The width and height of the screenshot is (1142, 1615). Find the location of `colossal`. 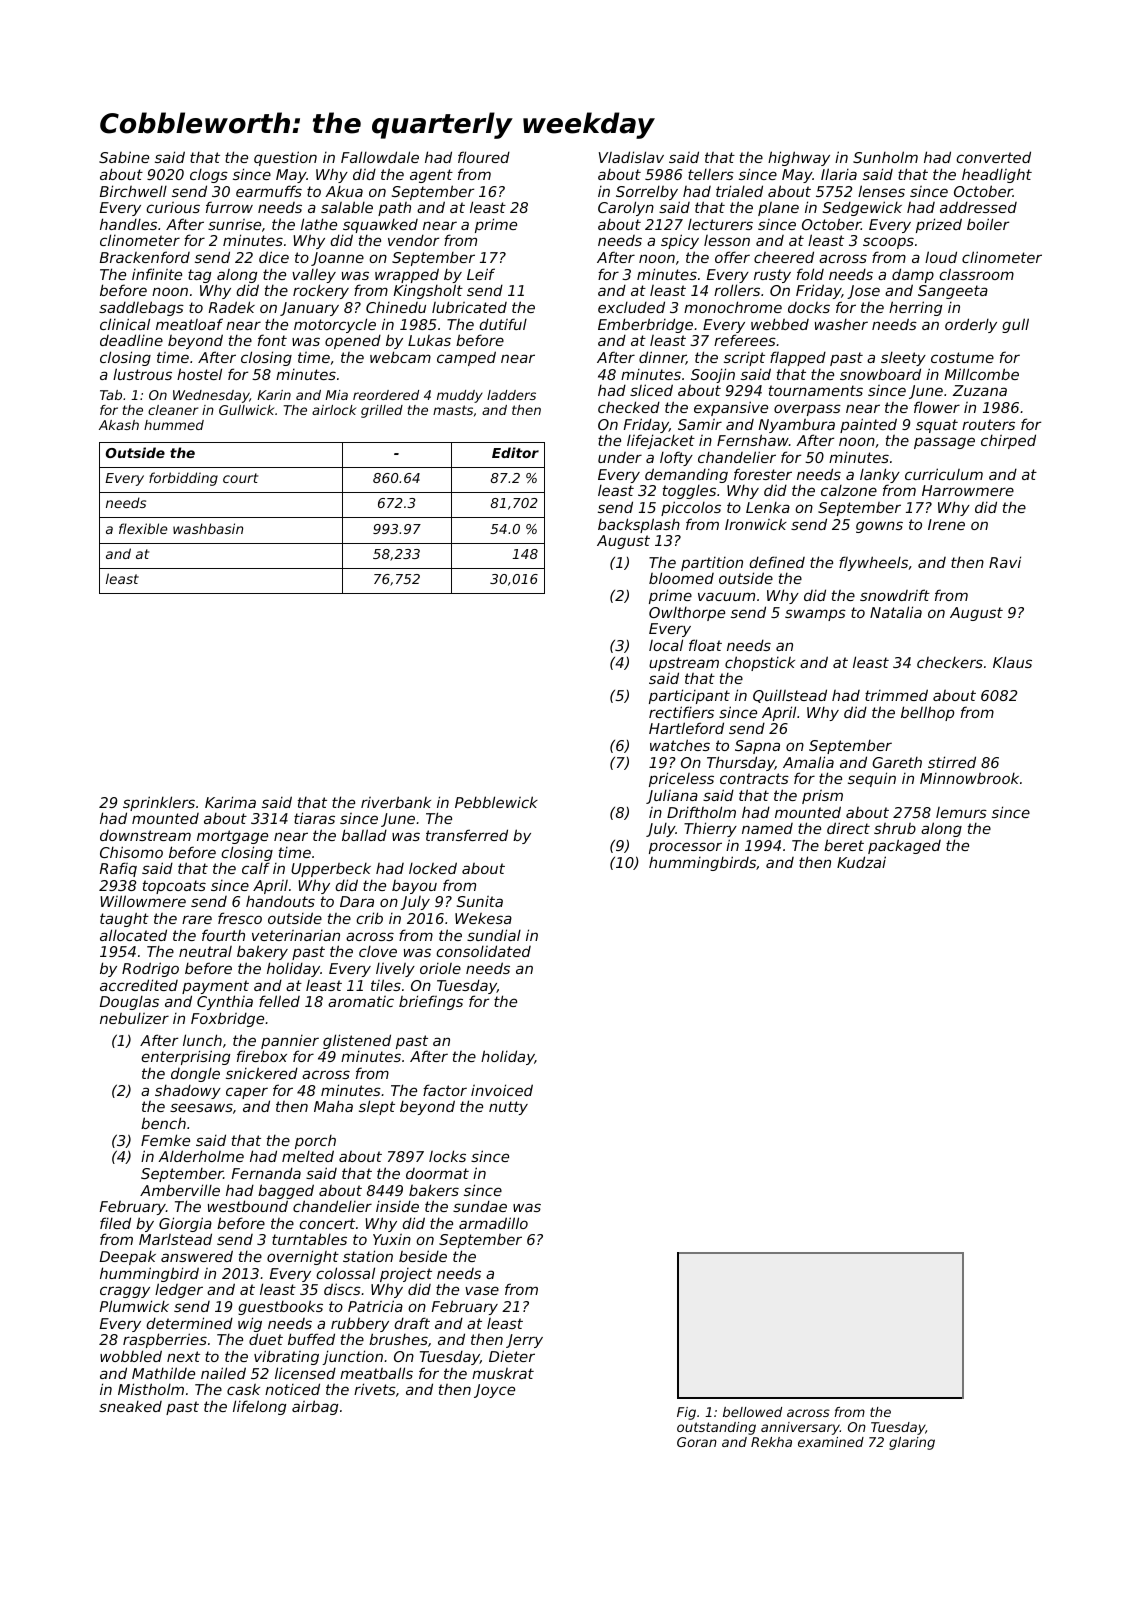

colossal is located at coordinates (345, 1273).
